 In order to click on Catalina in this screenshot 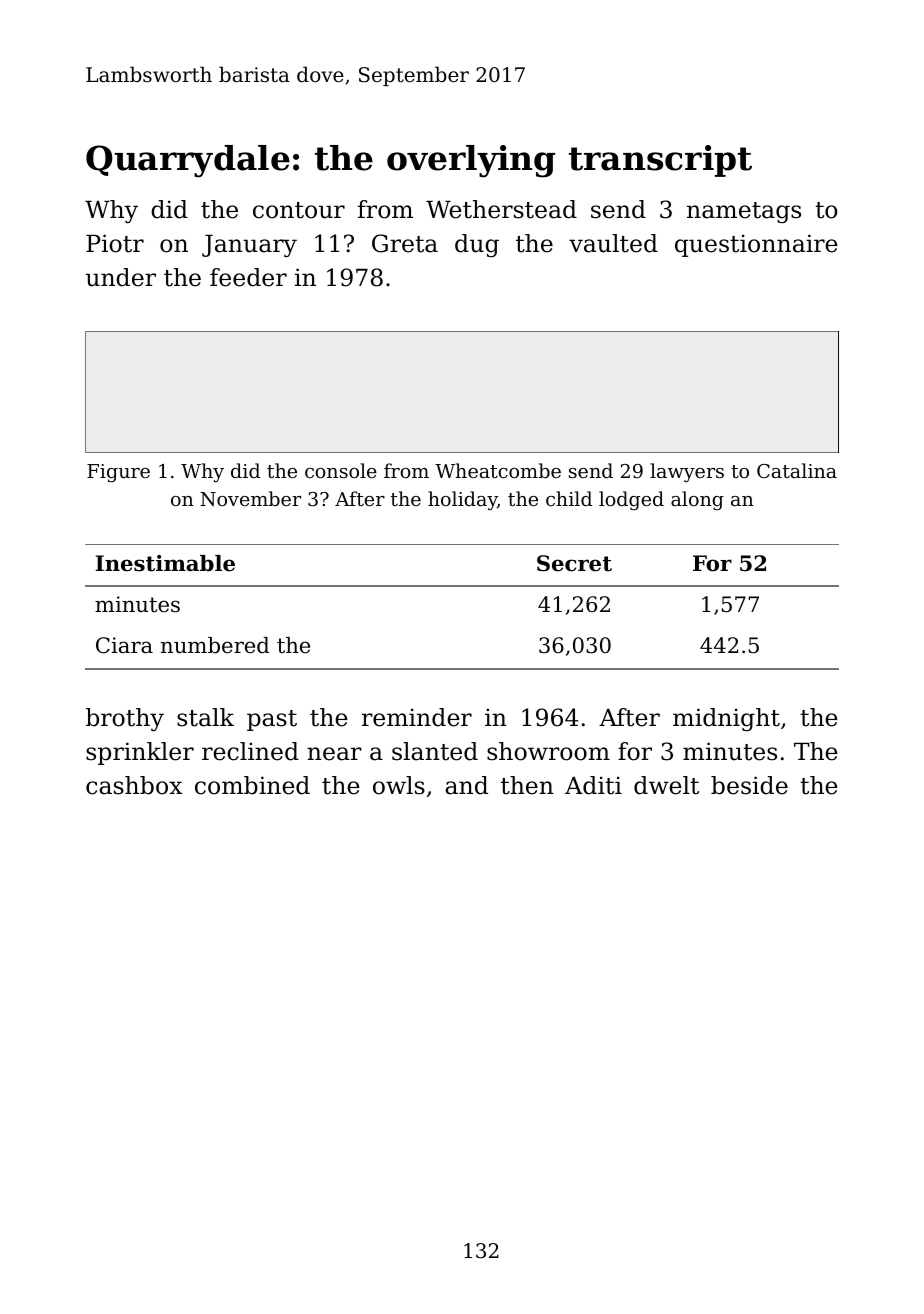, I will do `click(797, 470)`.
